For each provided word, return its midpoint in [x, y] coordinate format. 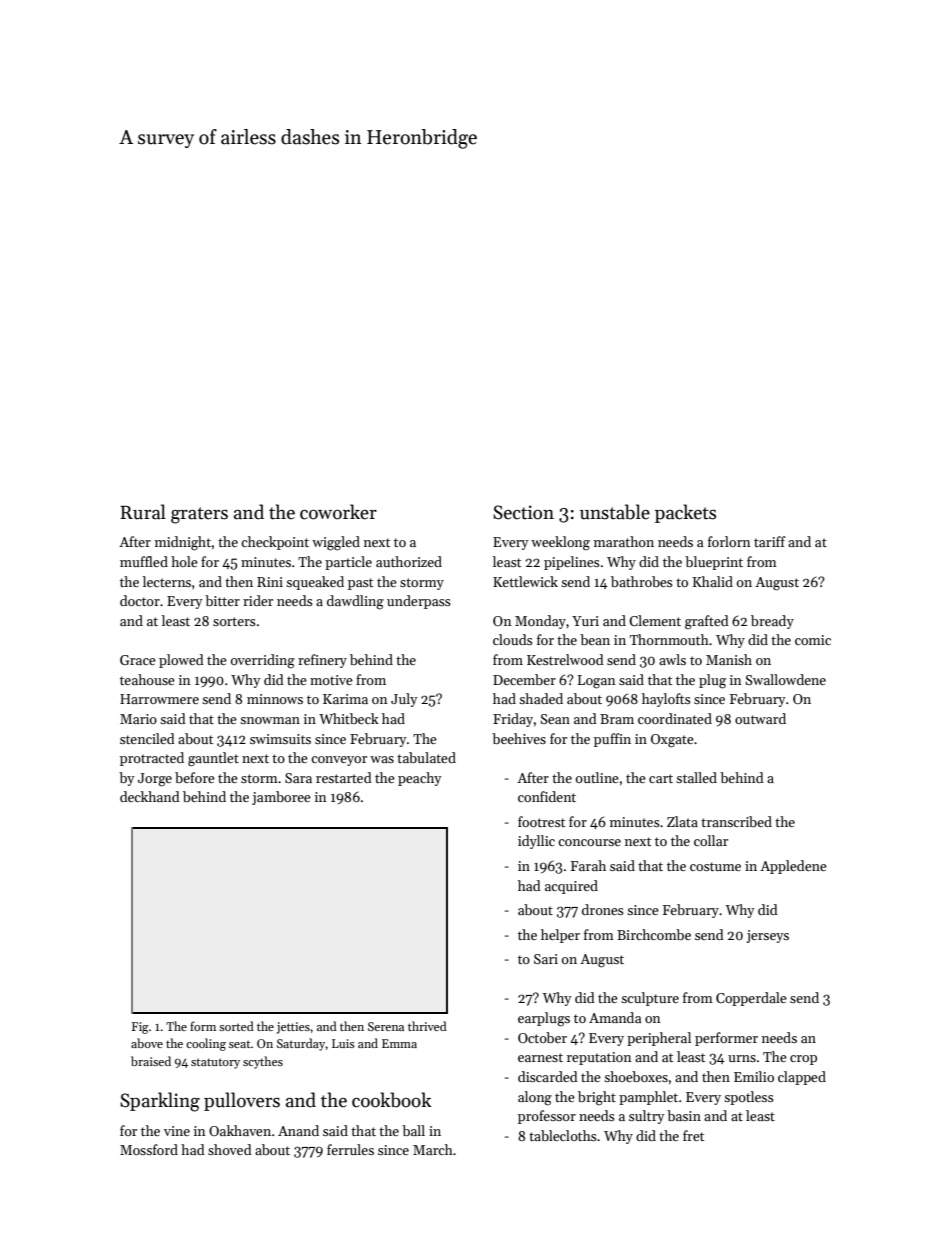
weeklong [560, 543]
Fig [140, 1028]
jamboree [281, 798]
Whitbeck [349, 718]
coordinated [675, 718]
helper [560, 936]
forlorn [729, 541]
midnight [183, 543]
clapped [802, 1078]
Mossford [149, 1149]
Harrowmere [159, 699]
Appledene [793, 867]
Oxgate [672, 741]
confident [547, 796]
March [433, 1149]
